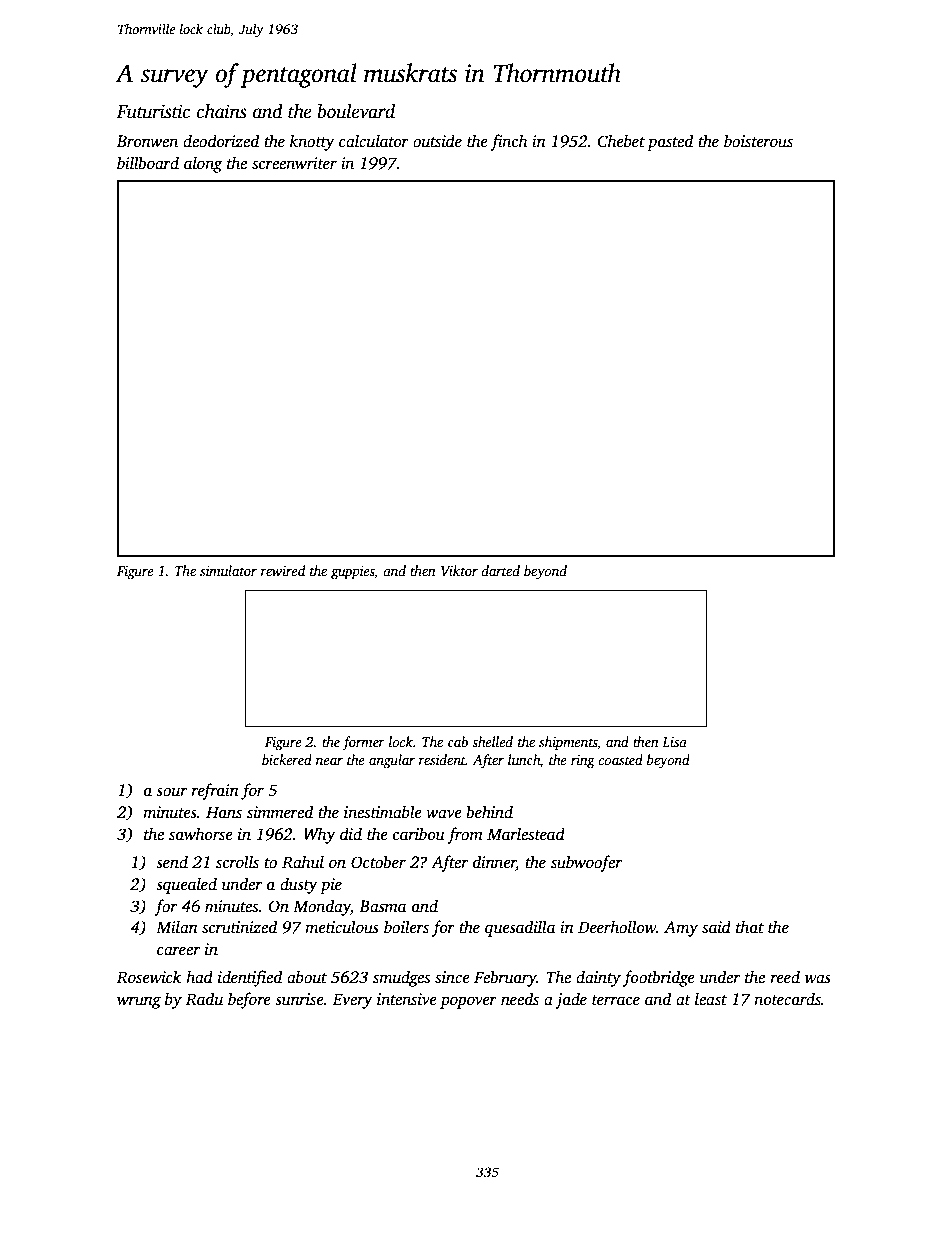 The width and height of the page is (952, 1233). I want to click on finch, so click(509, 142).
